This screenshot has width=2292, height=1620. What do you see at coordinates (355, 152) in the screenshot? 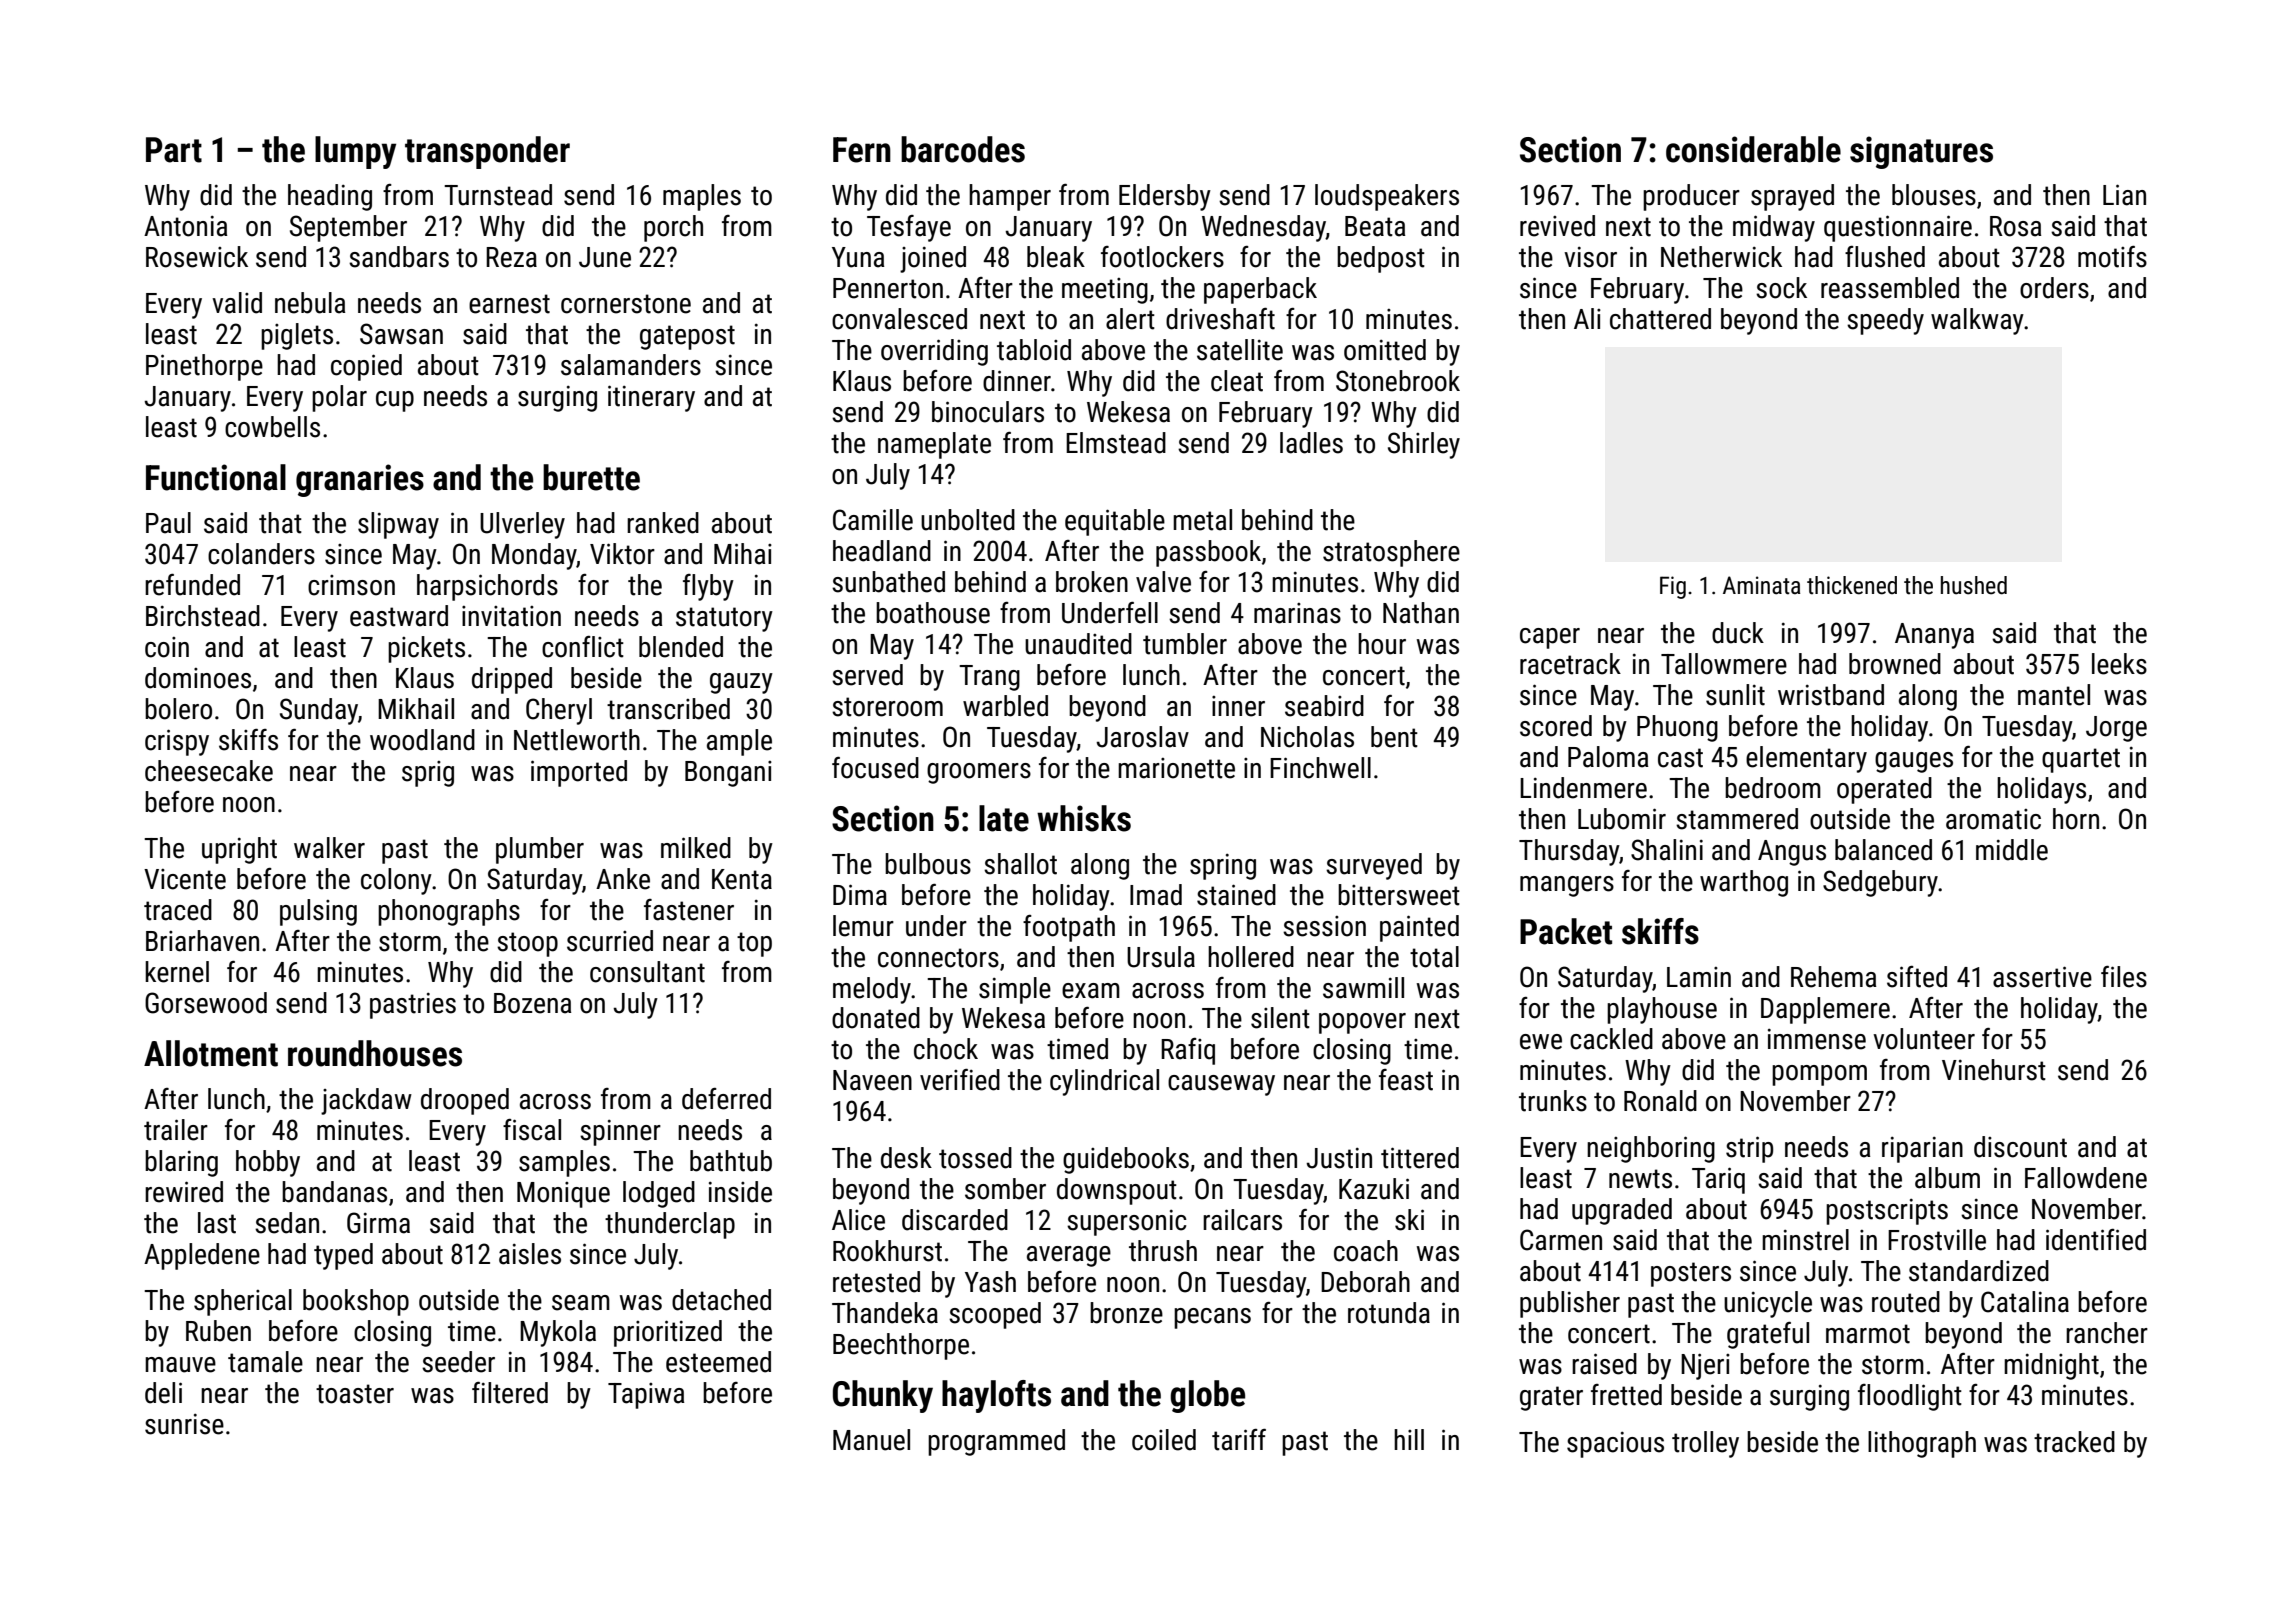
I see `lumpy` at bounding box center [355, 152].
